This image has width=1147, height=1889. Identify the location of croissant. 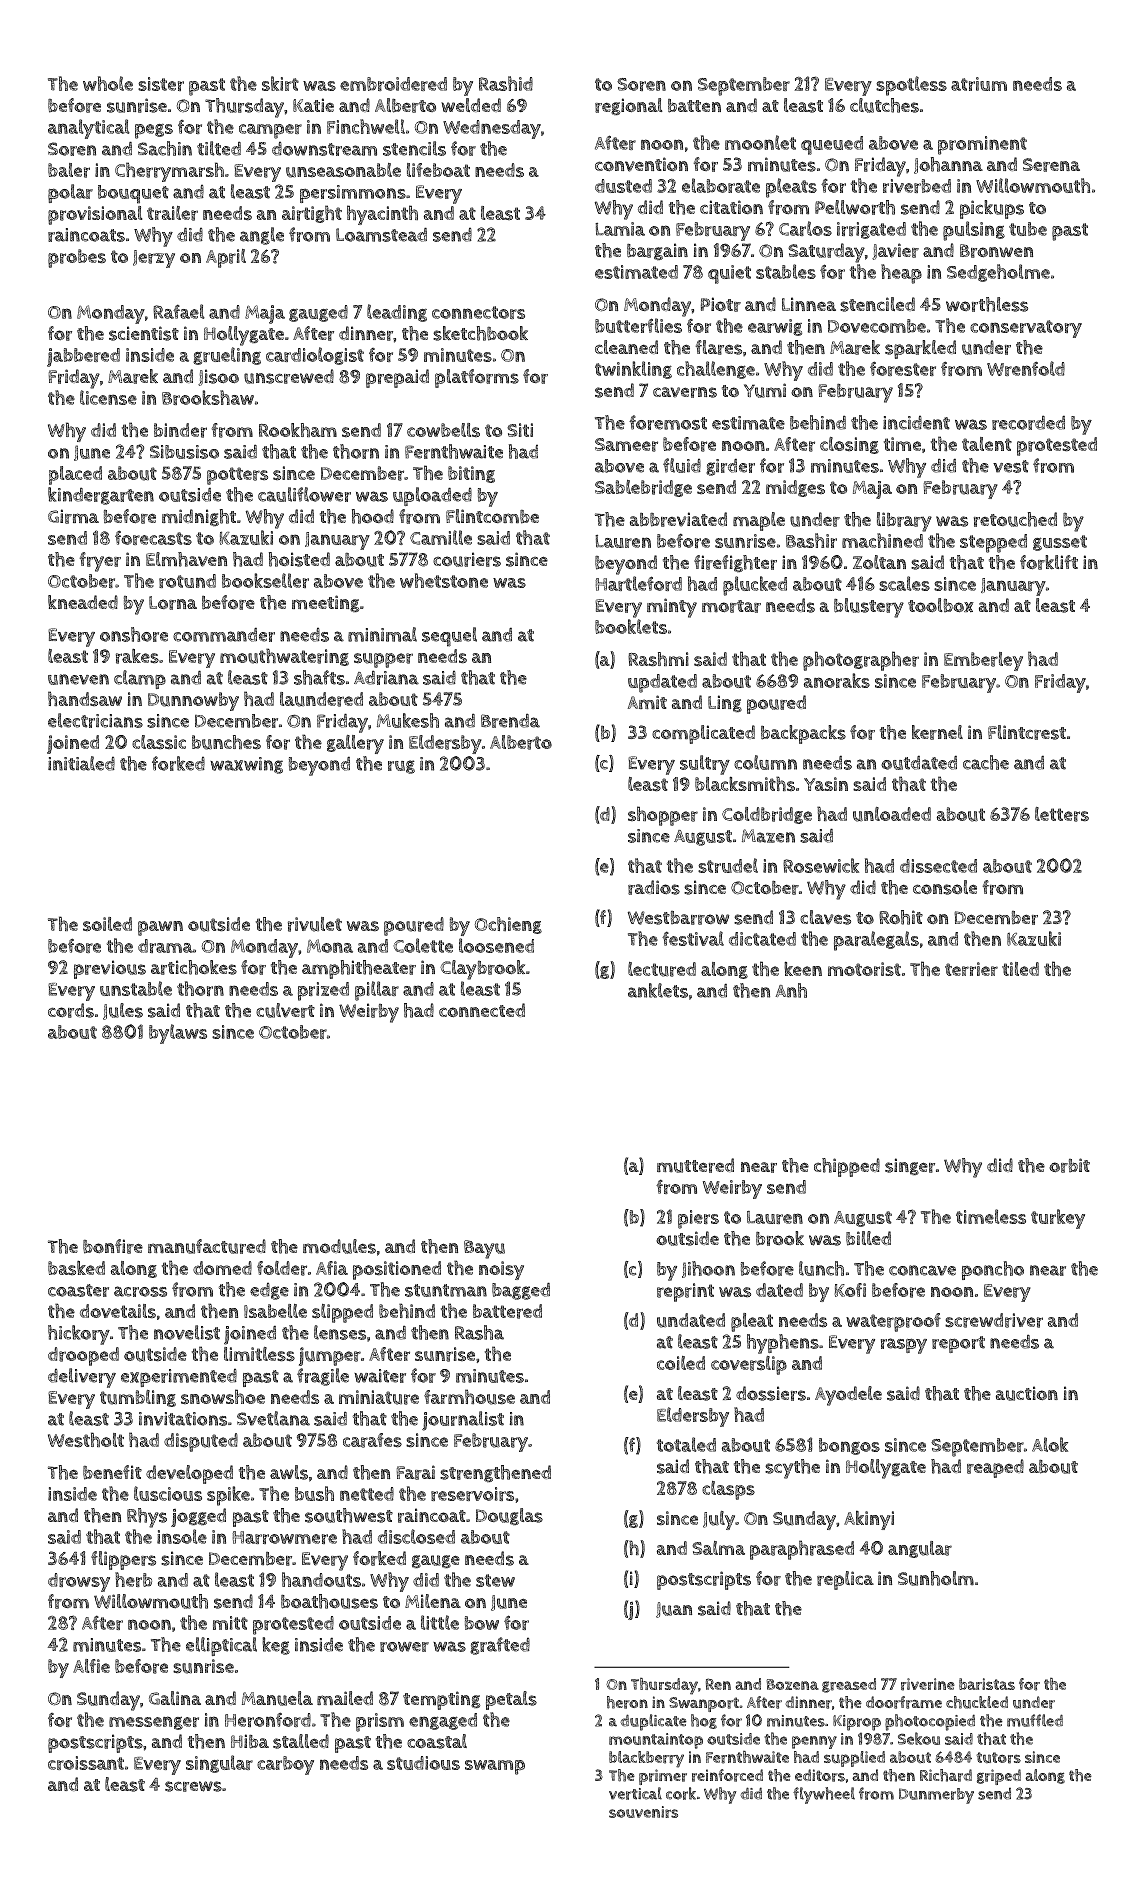
(86, 1763).
